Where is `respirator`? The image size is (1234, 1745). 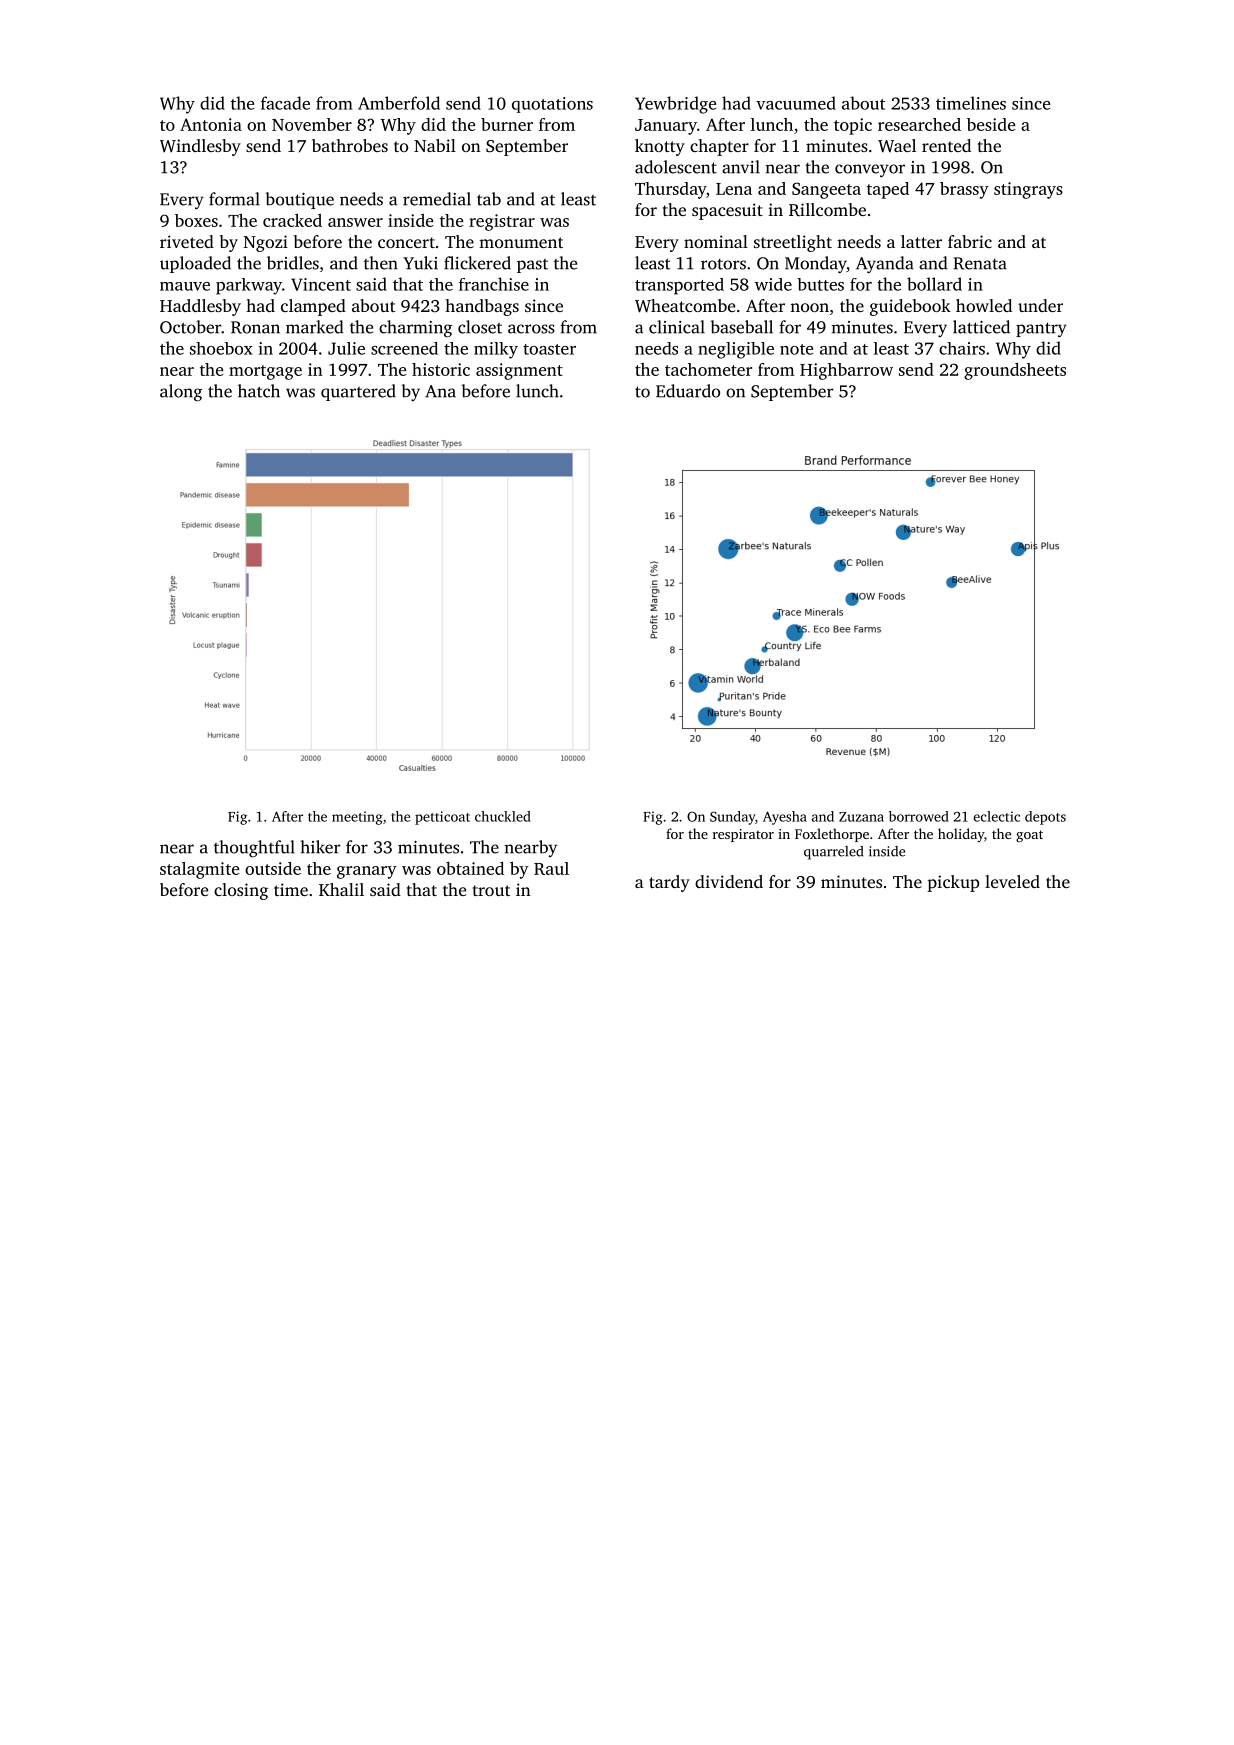
respirator is located at coordinates (743, 835).
